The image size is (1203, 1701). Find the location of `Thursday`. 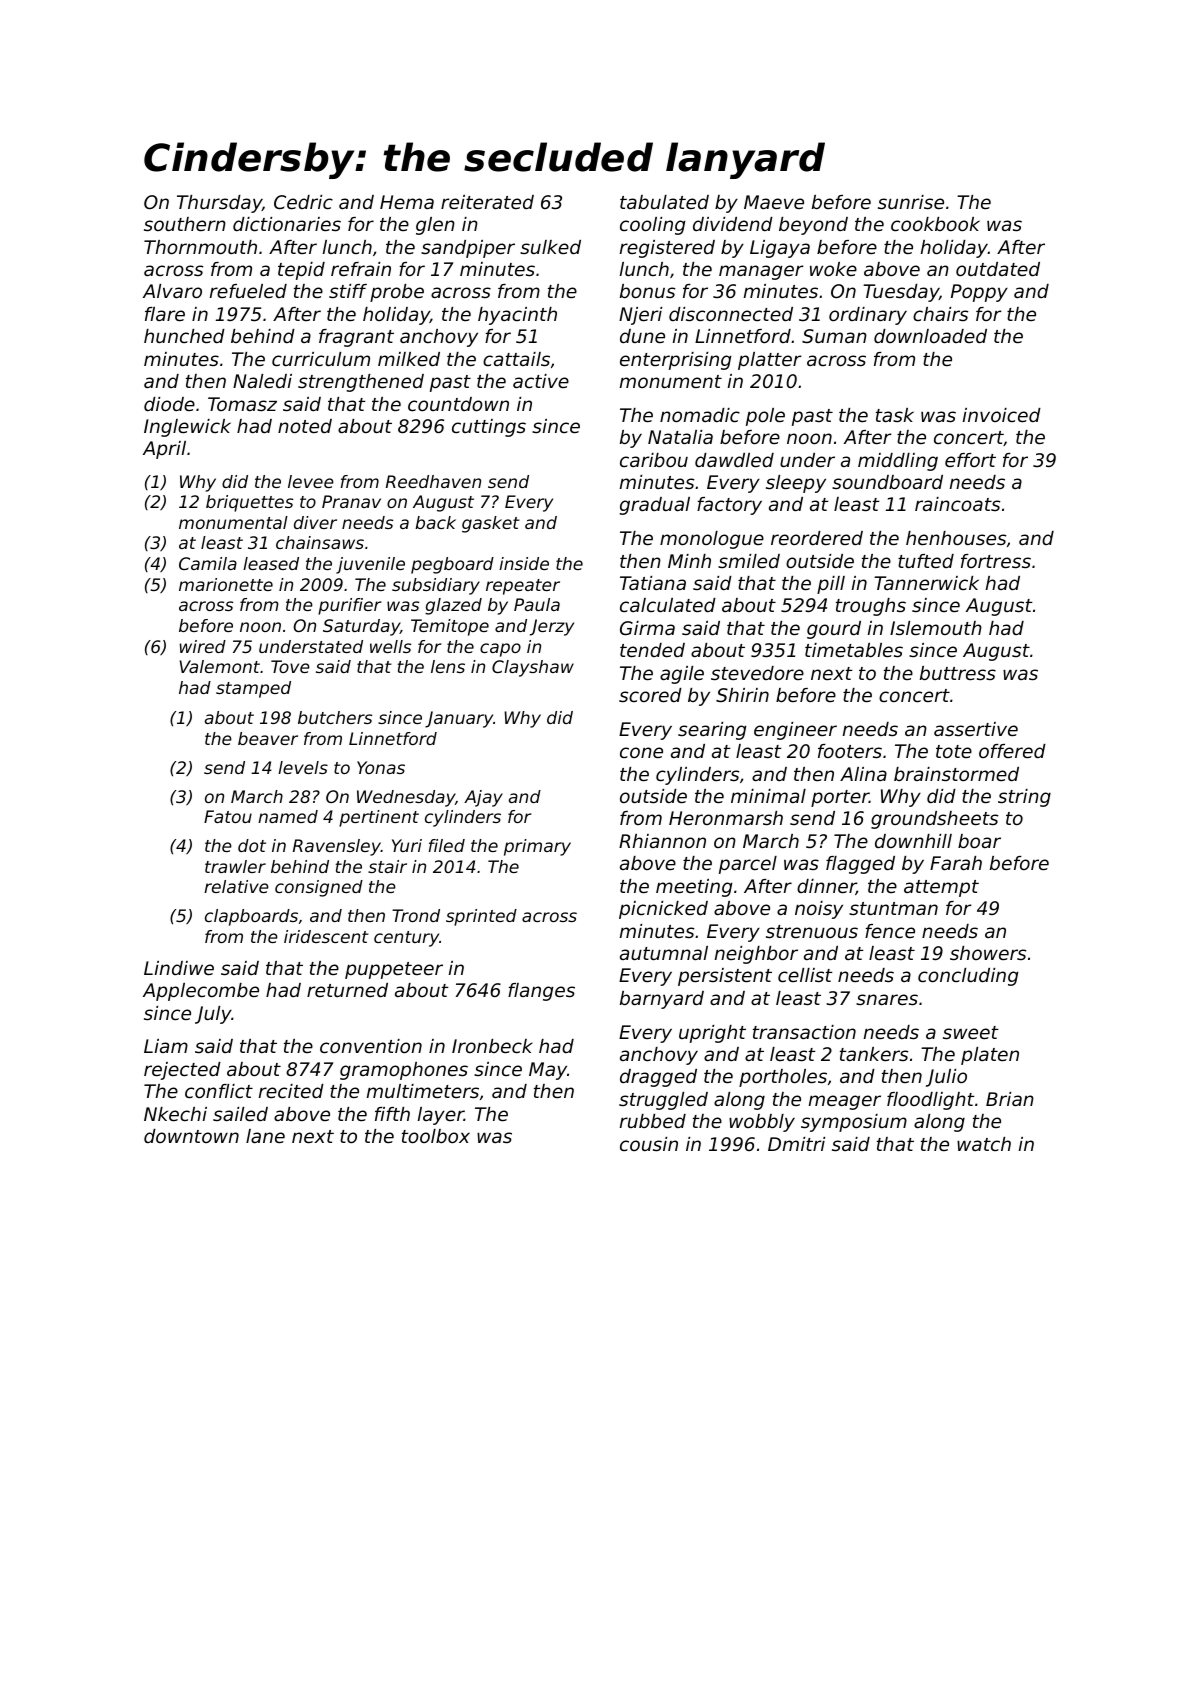

Thursday is located at coordinates (219, 204).
